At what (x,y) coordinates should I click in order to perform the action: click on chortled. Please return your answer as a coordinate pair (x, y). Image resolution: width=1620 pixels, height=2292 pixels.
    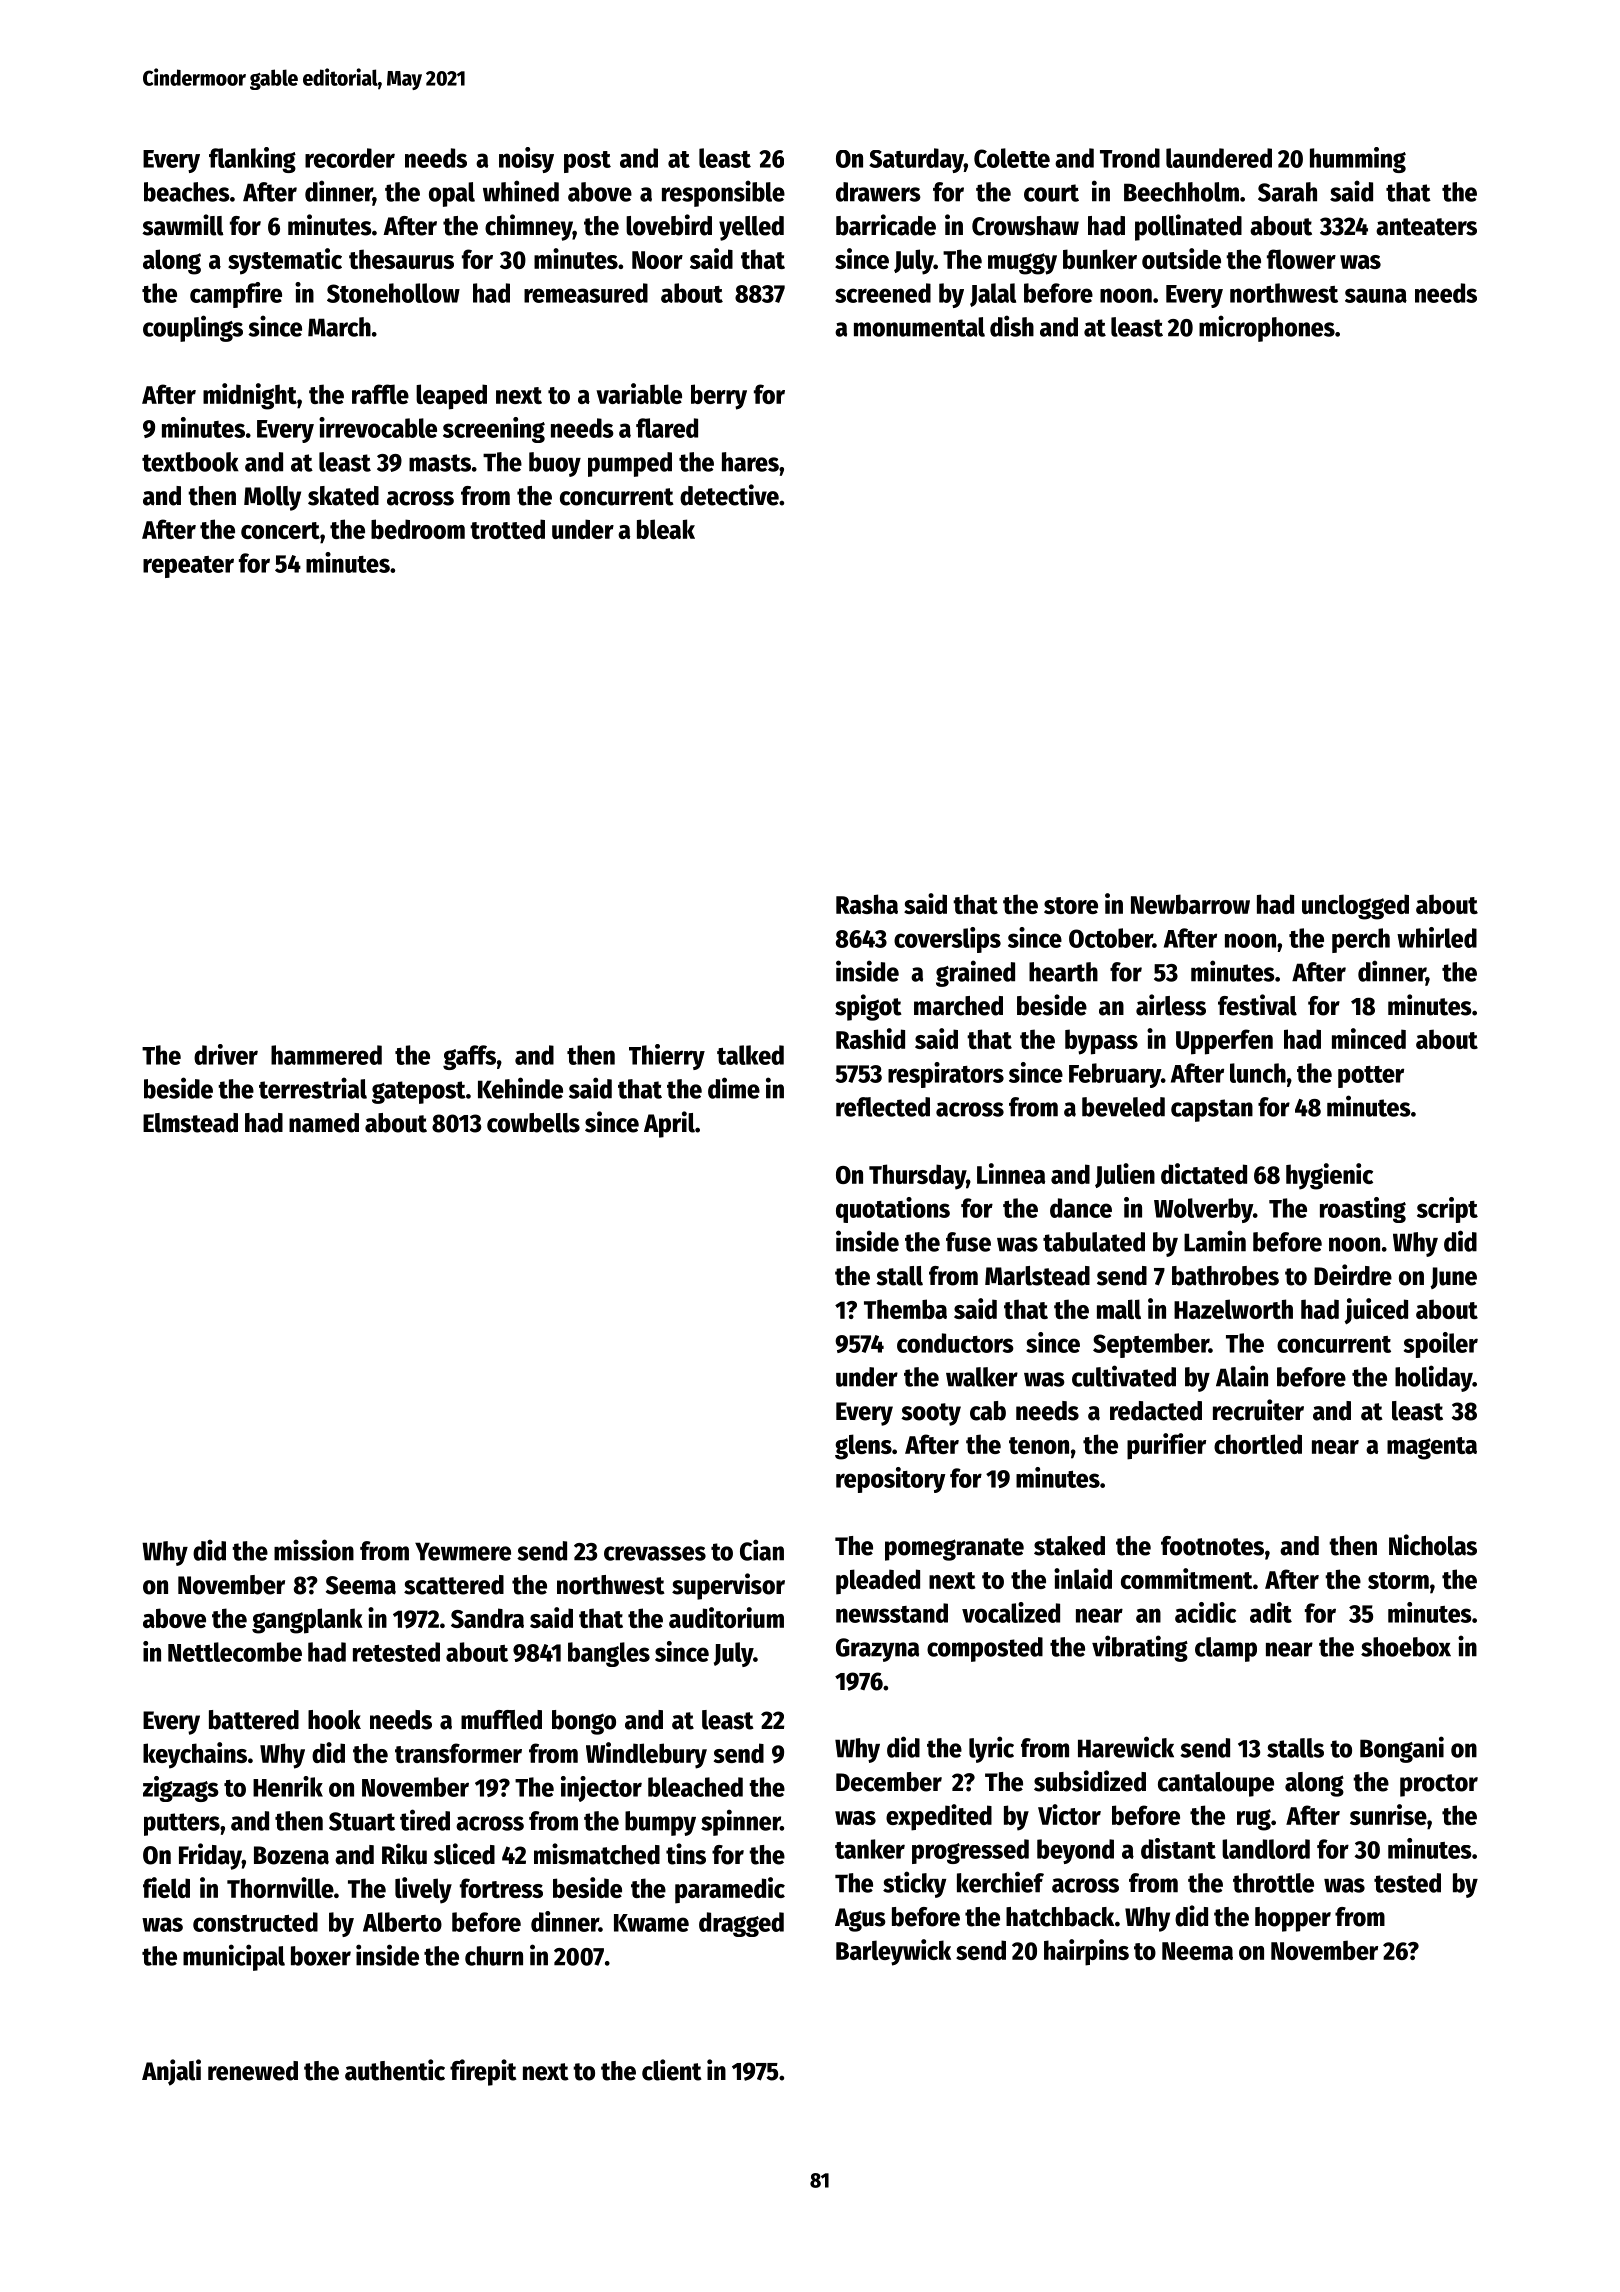
    Looking at the image, I should click on (1258, 1444).
